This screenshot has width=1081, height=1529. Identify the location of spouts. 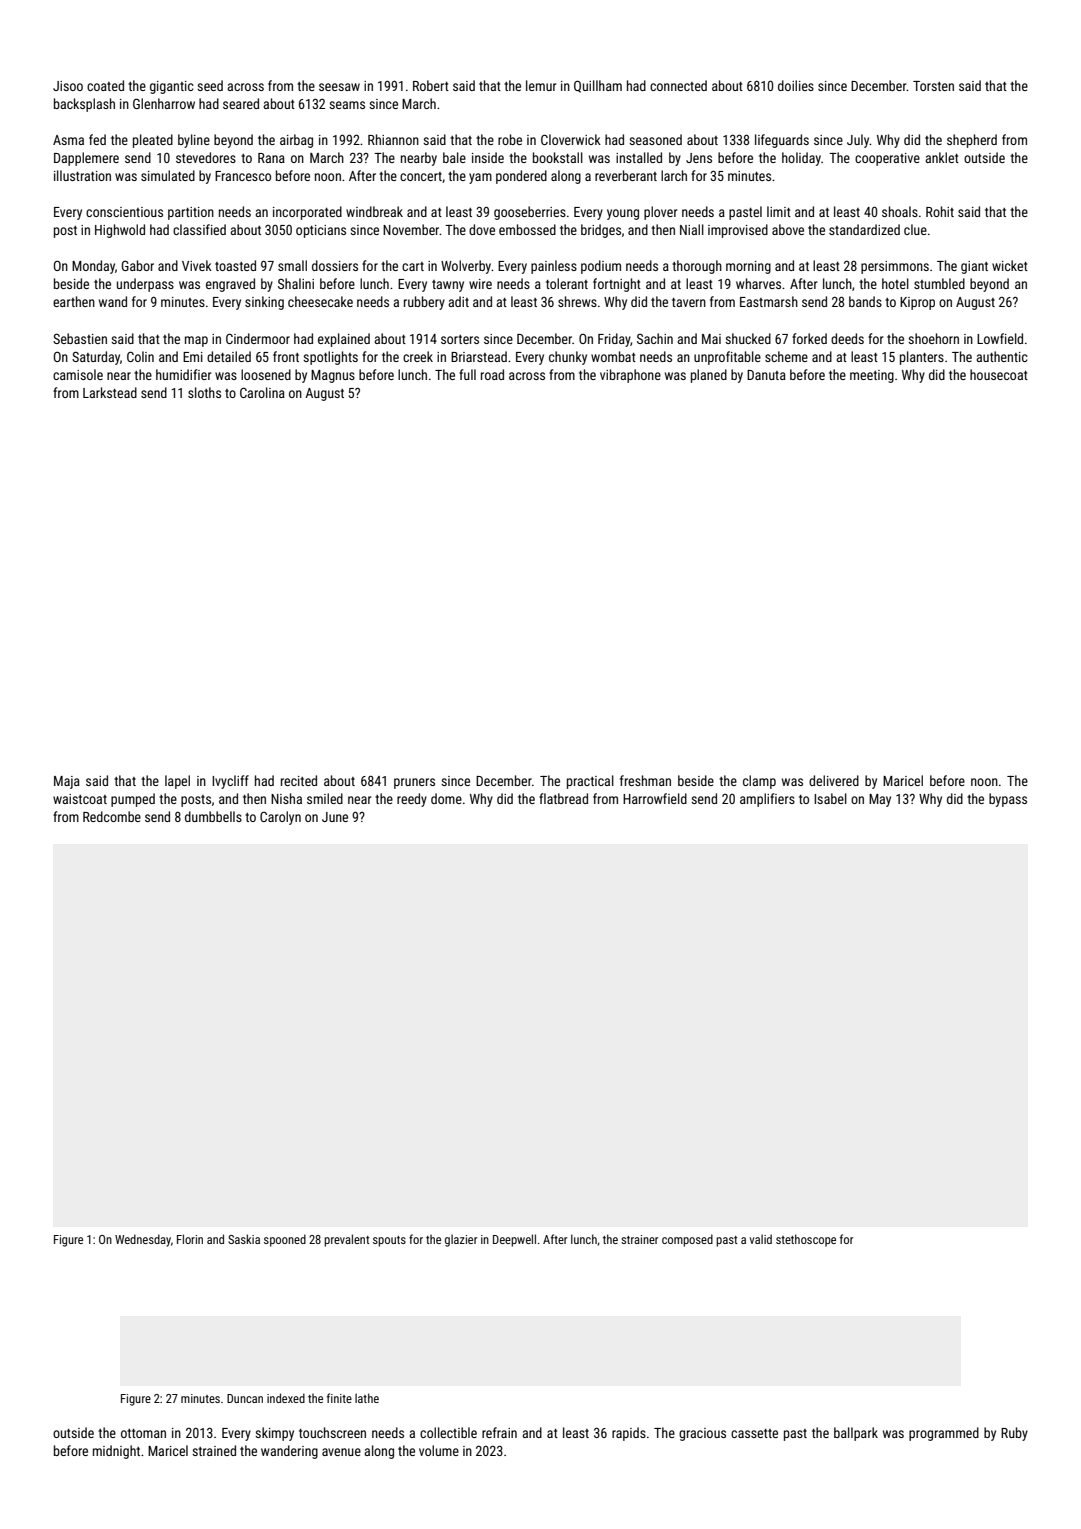
(389, 1241).
